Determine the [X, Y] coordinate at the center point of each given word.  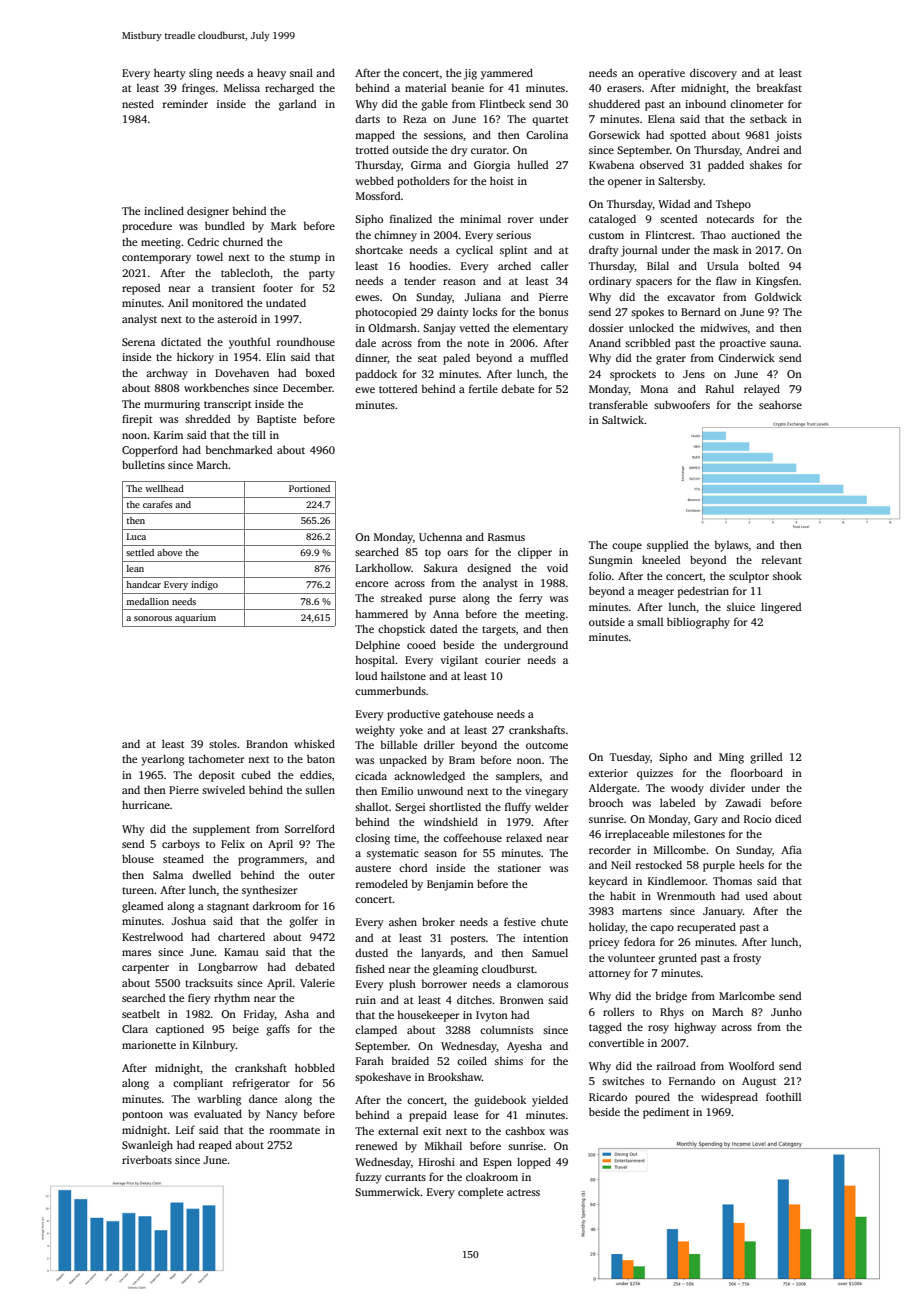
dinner [371, 359]
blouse [138, 858]
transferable [618, 404]
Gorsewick [614, 135]
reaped [215, 1146]
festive [520, 921]
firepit [137, 420]
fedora [639, 941]
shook [787, 575]
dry [459, 151]
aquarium [195, 618]
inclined [164, 210]
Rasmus [506, 537]
